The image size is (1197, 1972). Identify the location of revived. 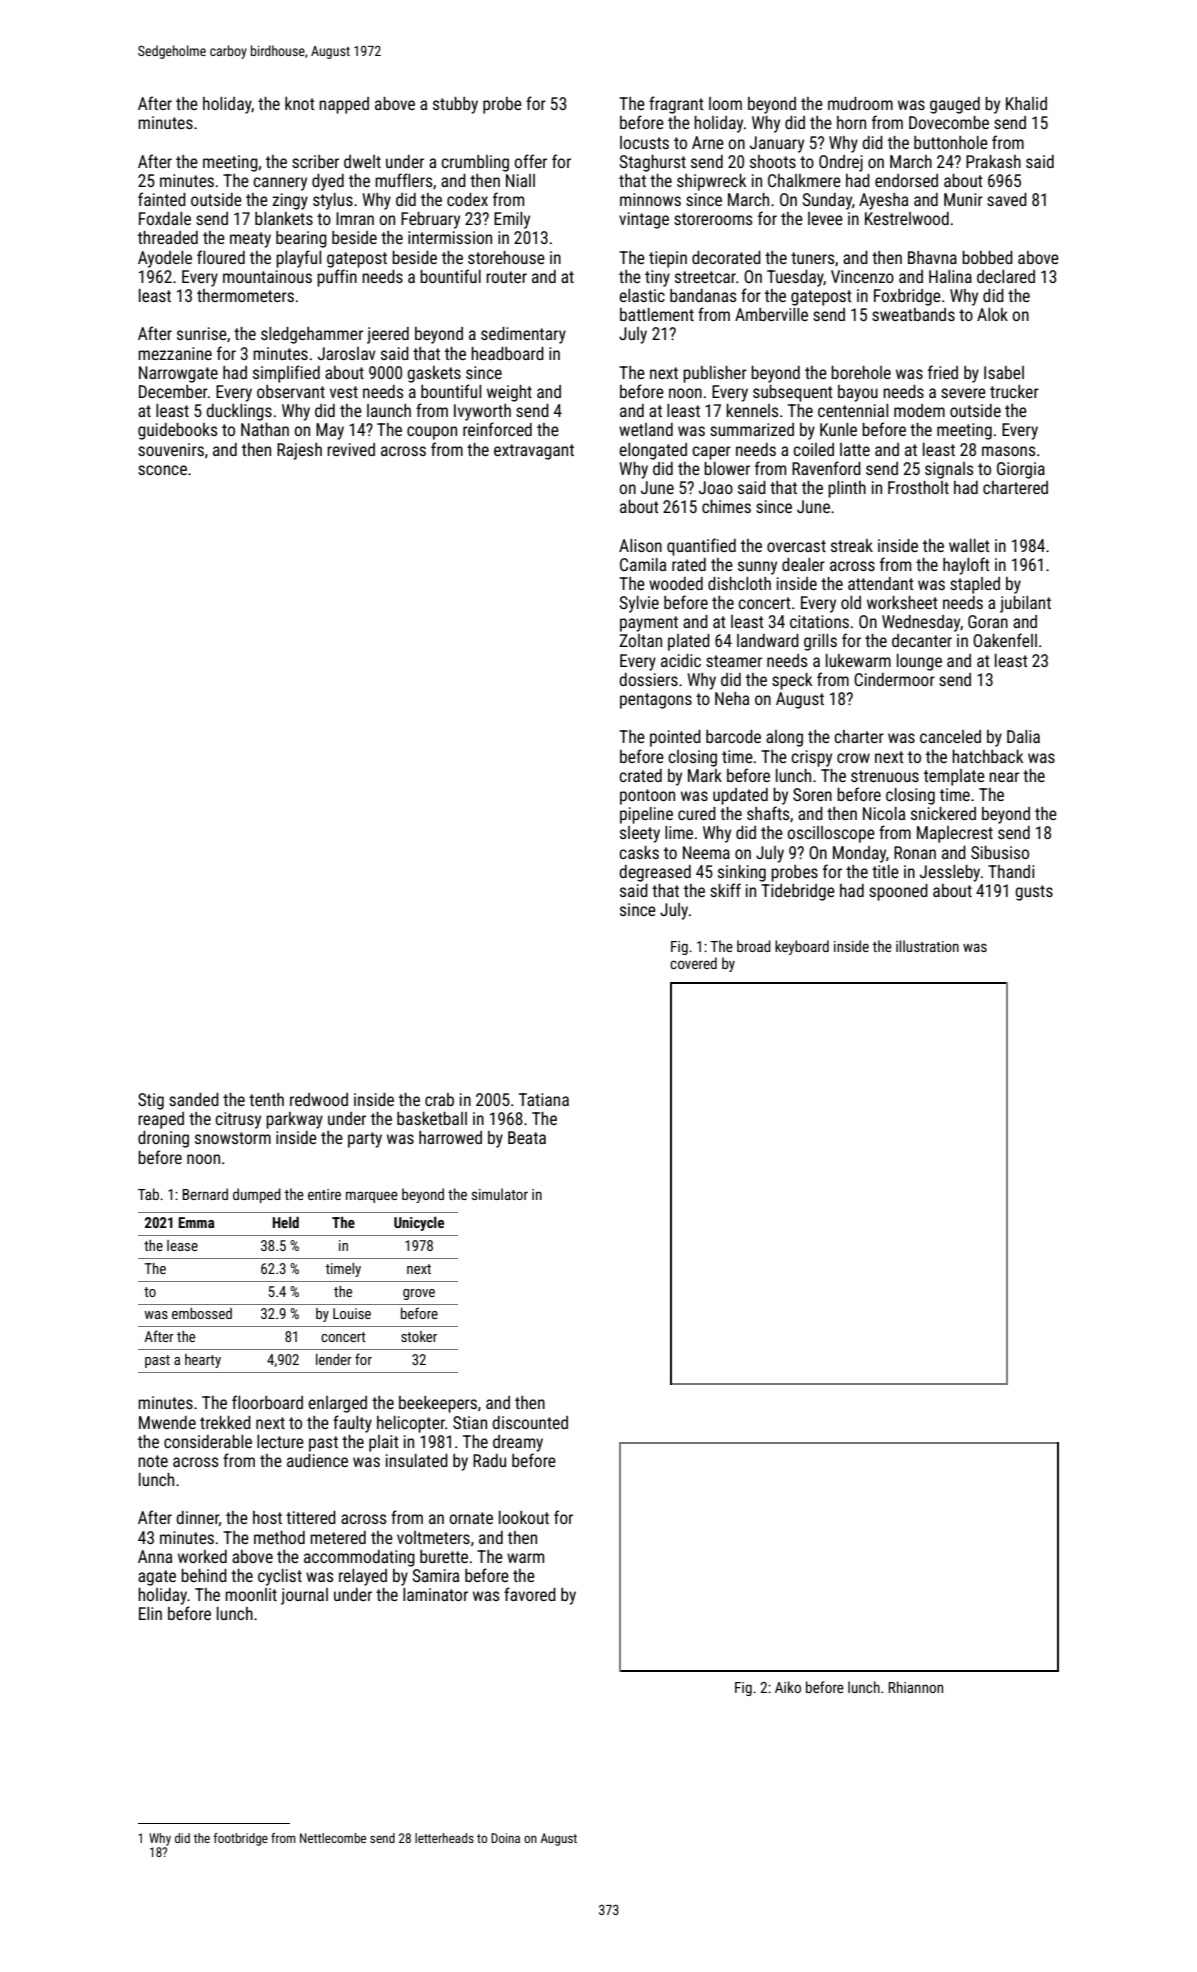
(351, 449).
